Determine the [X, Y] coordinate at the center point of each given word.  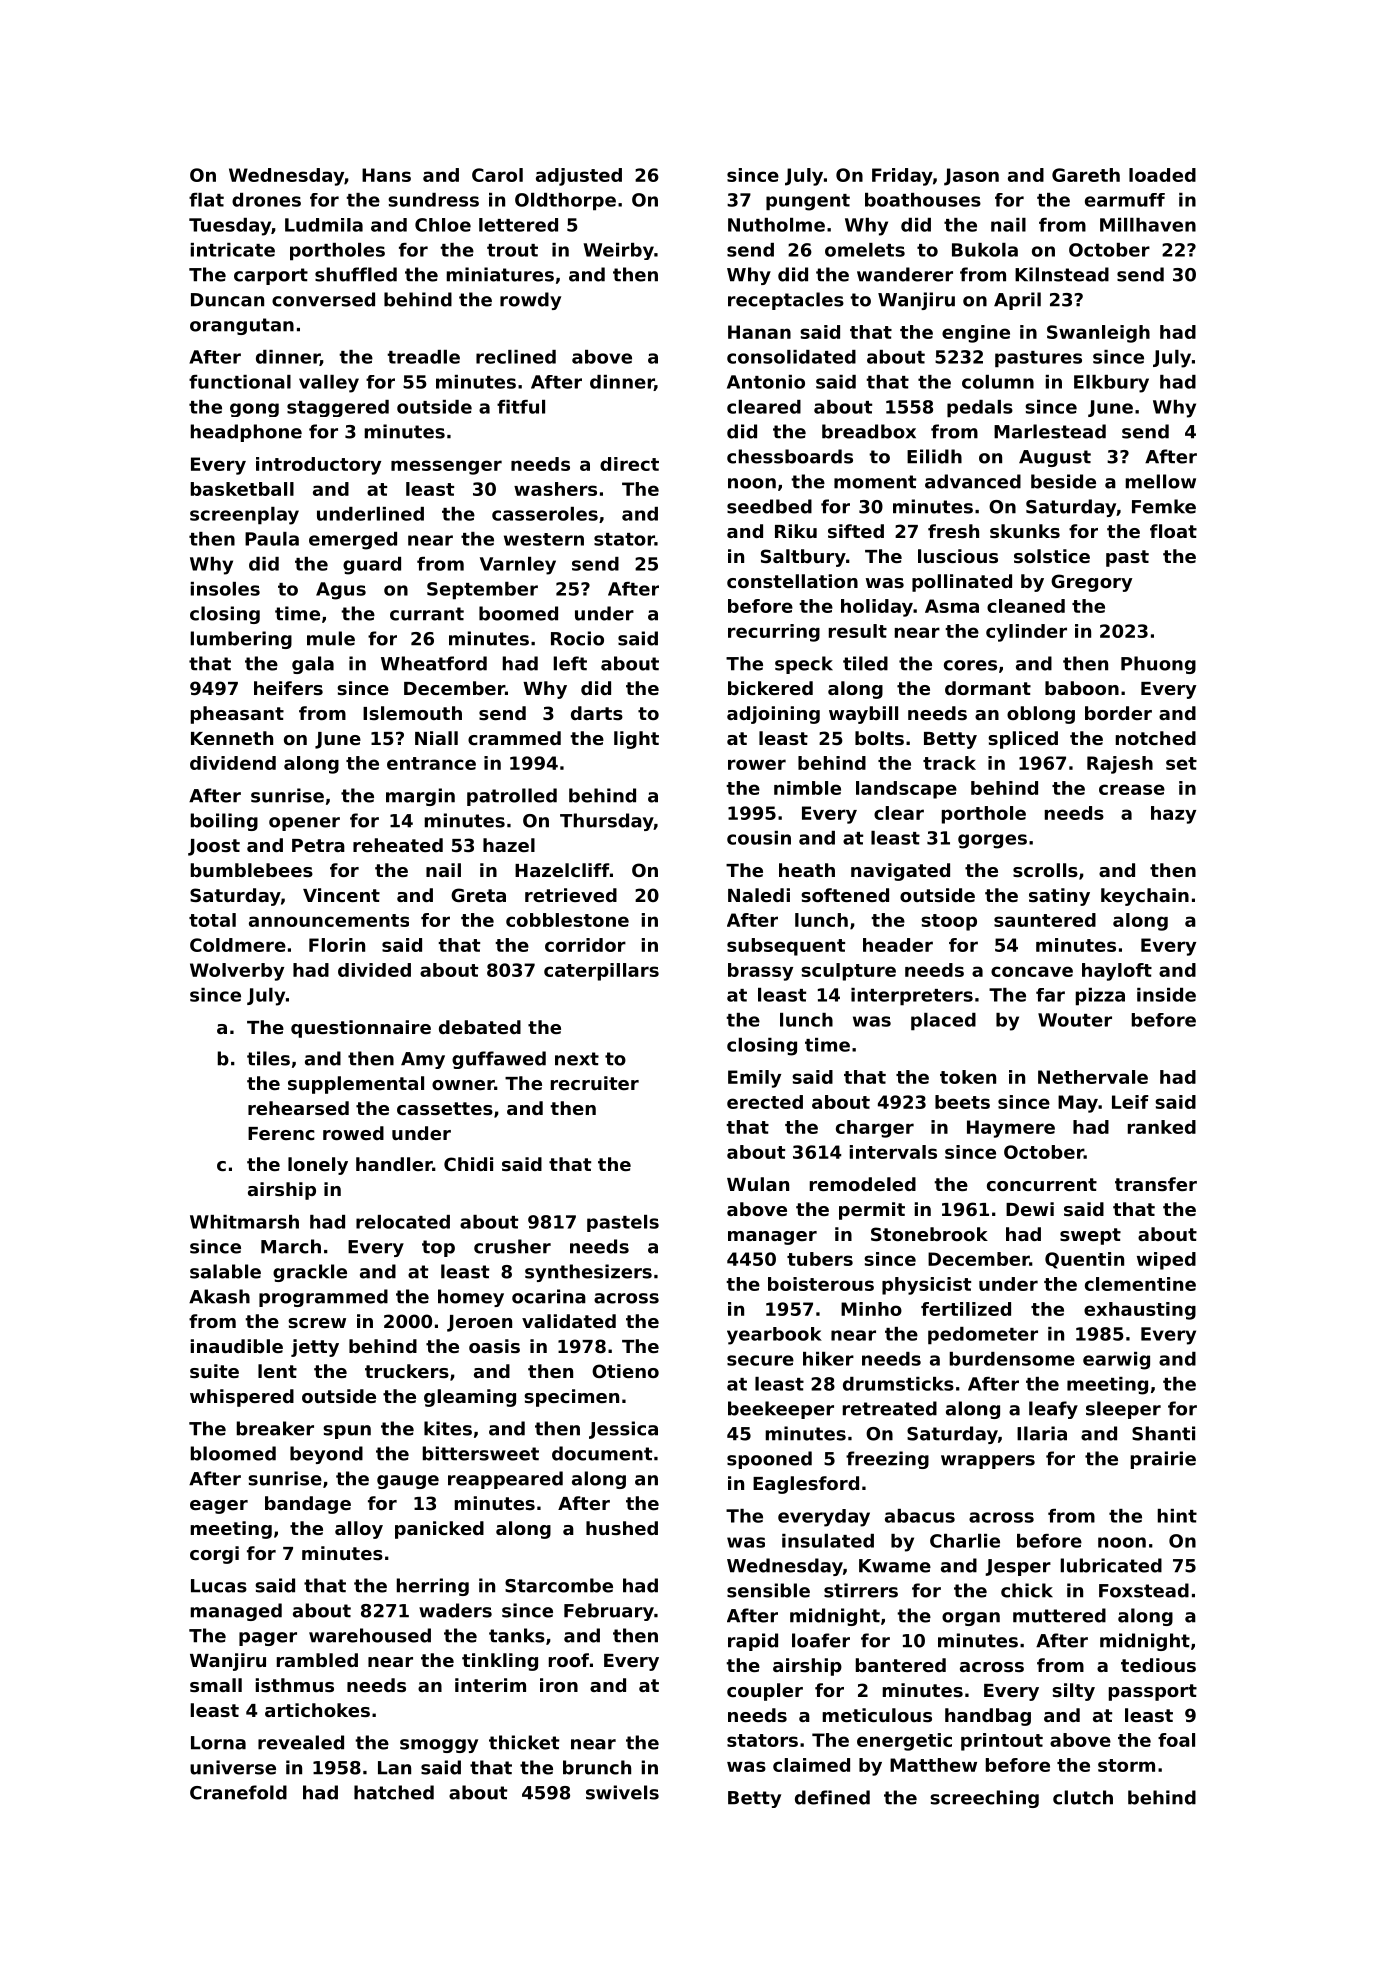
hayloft [1117, 972]
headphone [246, 433]
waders [455, 1610]
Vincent [341, 895]
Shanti [1163, 1433]
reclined [516, 357]
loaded [1162, 175]
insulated [828, 1541]
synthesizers [588, 1273]
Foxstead [1144, 1590]
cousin [759, 838]
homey [471, 1298]
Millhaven [1148, 225]
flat [206, 200]
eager [219, 1507]
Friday [902, 177]
